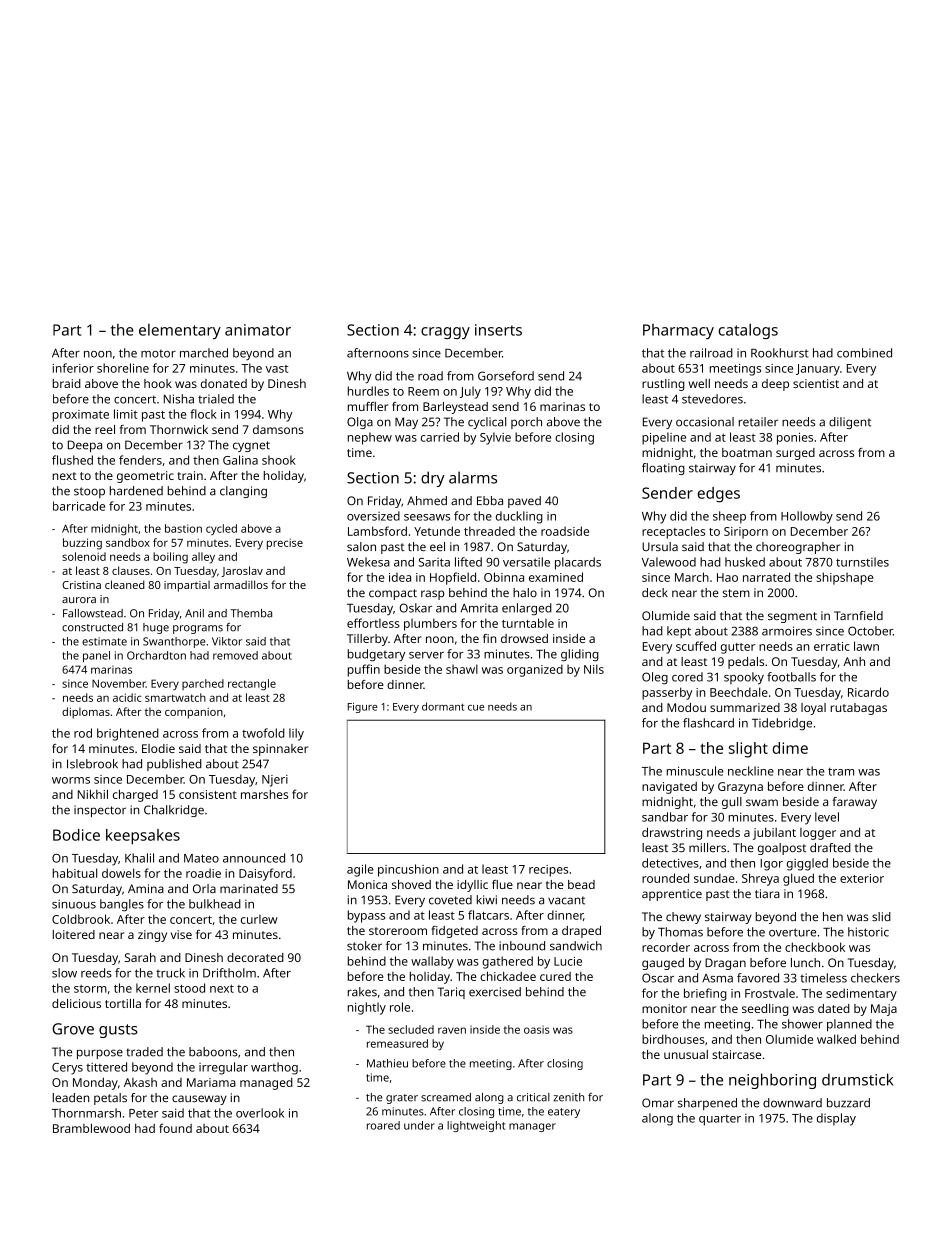 This image has width=952, height=1233. I want to click on examined, so click(556, 577).
